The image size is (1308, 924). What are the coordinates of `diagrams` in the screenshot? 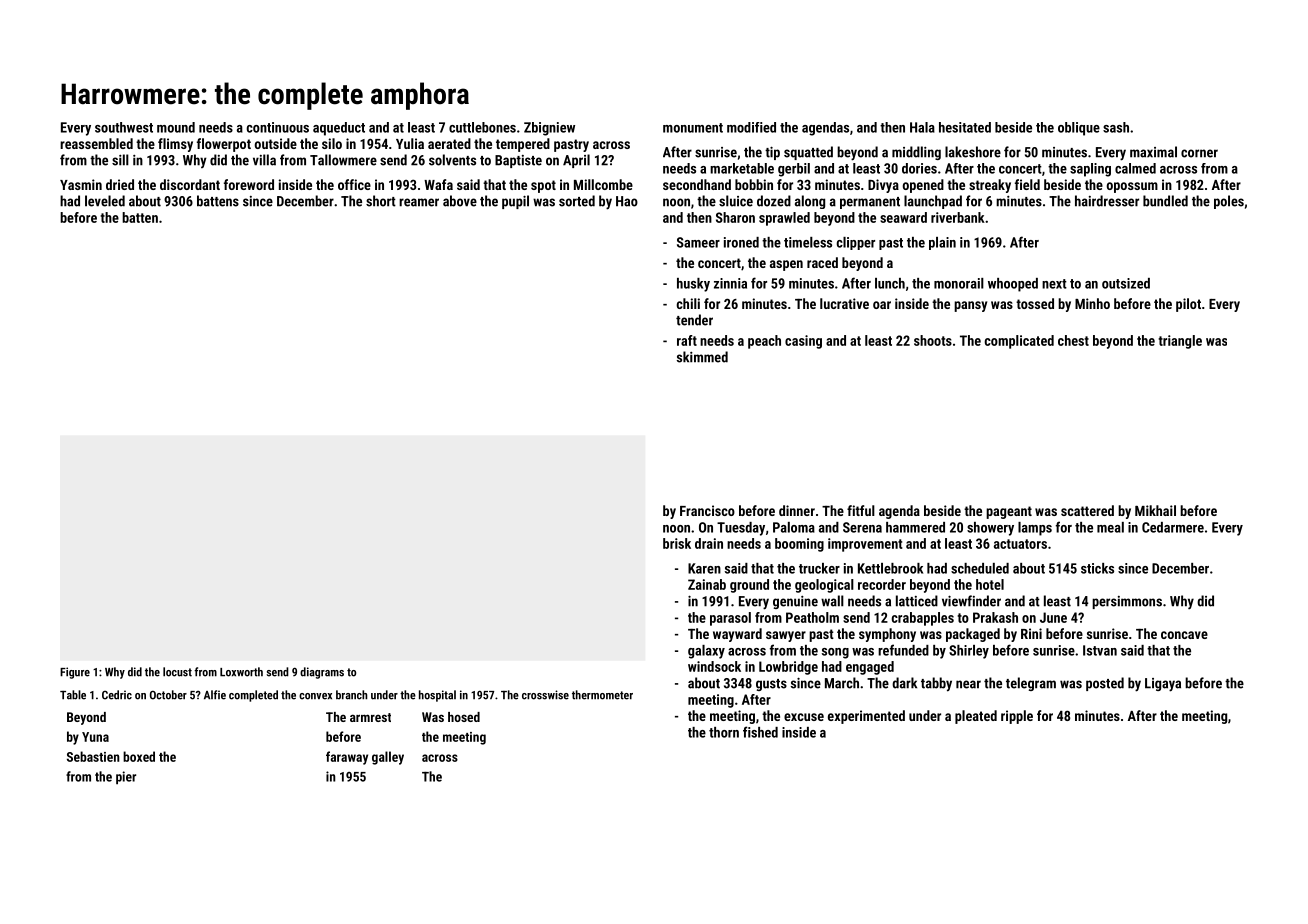 It's located at (322, 673).
